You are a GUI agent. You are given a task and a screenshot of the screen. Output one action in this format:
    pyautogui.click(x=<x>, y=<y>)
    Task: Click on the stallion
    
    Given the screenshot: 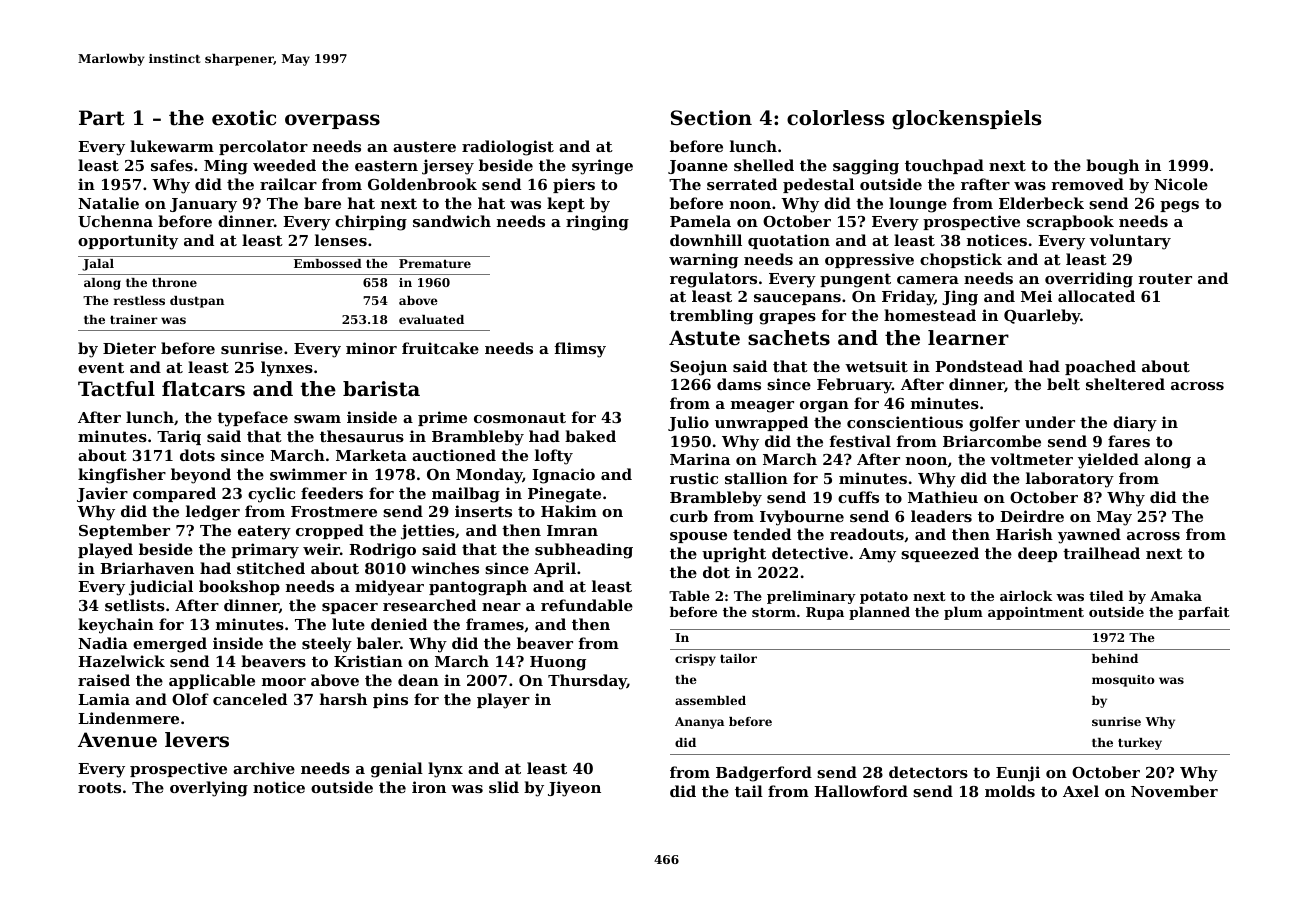 What is the action you would take?
    pyautogui.click(x=756, y=478)
